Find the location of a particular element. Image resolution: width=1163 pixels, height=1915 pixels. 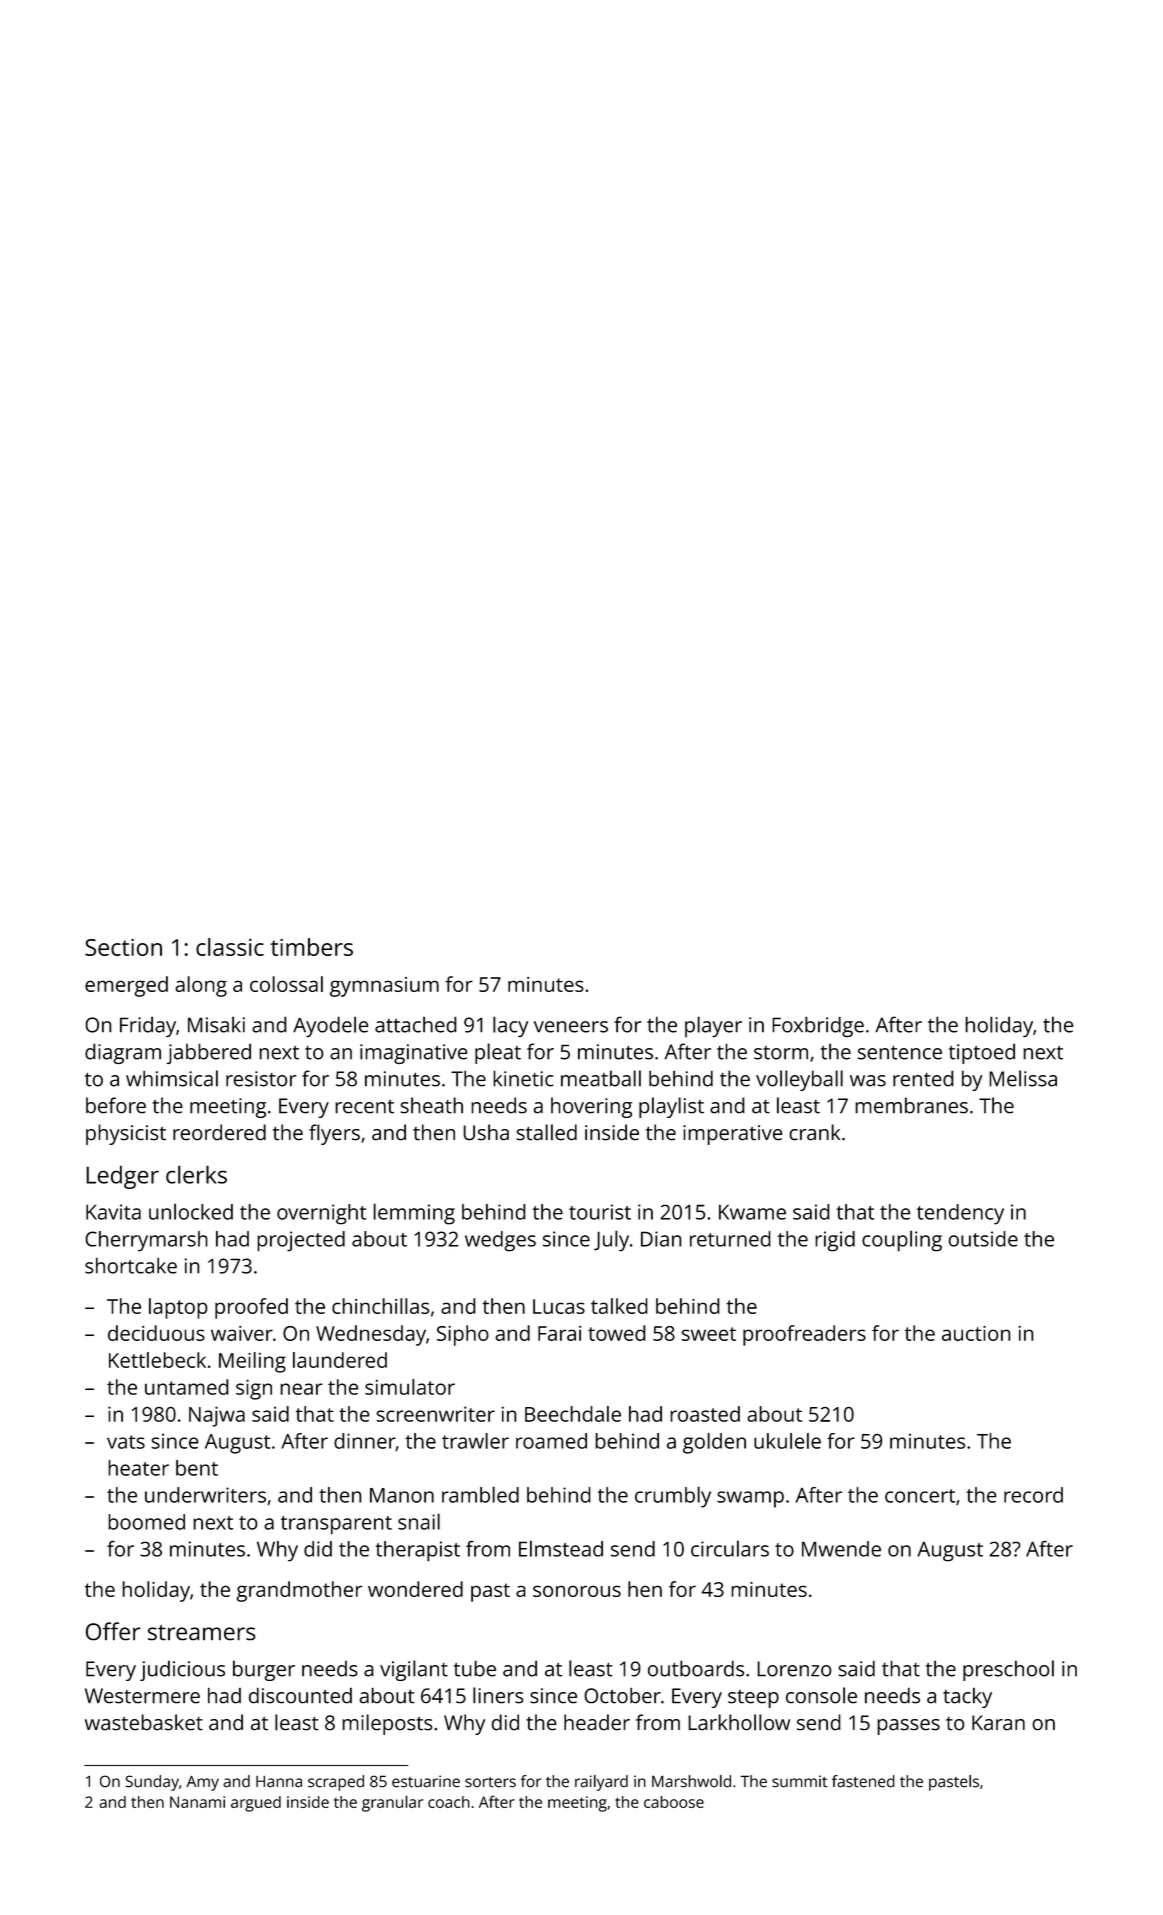

deciduous is located at coordinates (156, 1333).
